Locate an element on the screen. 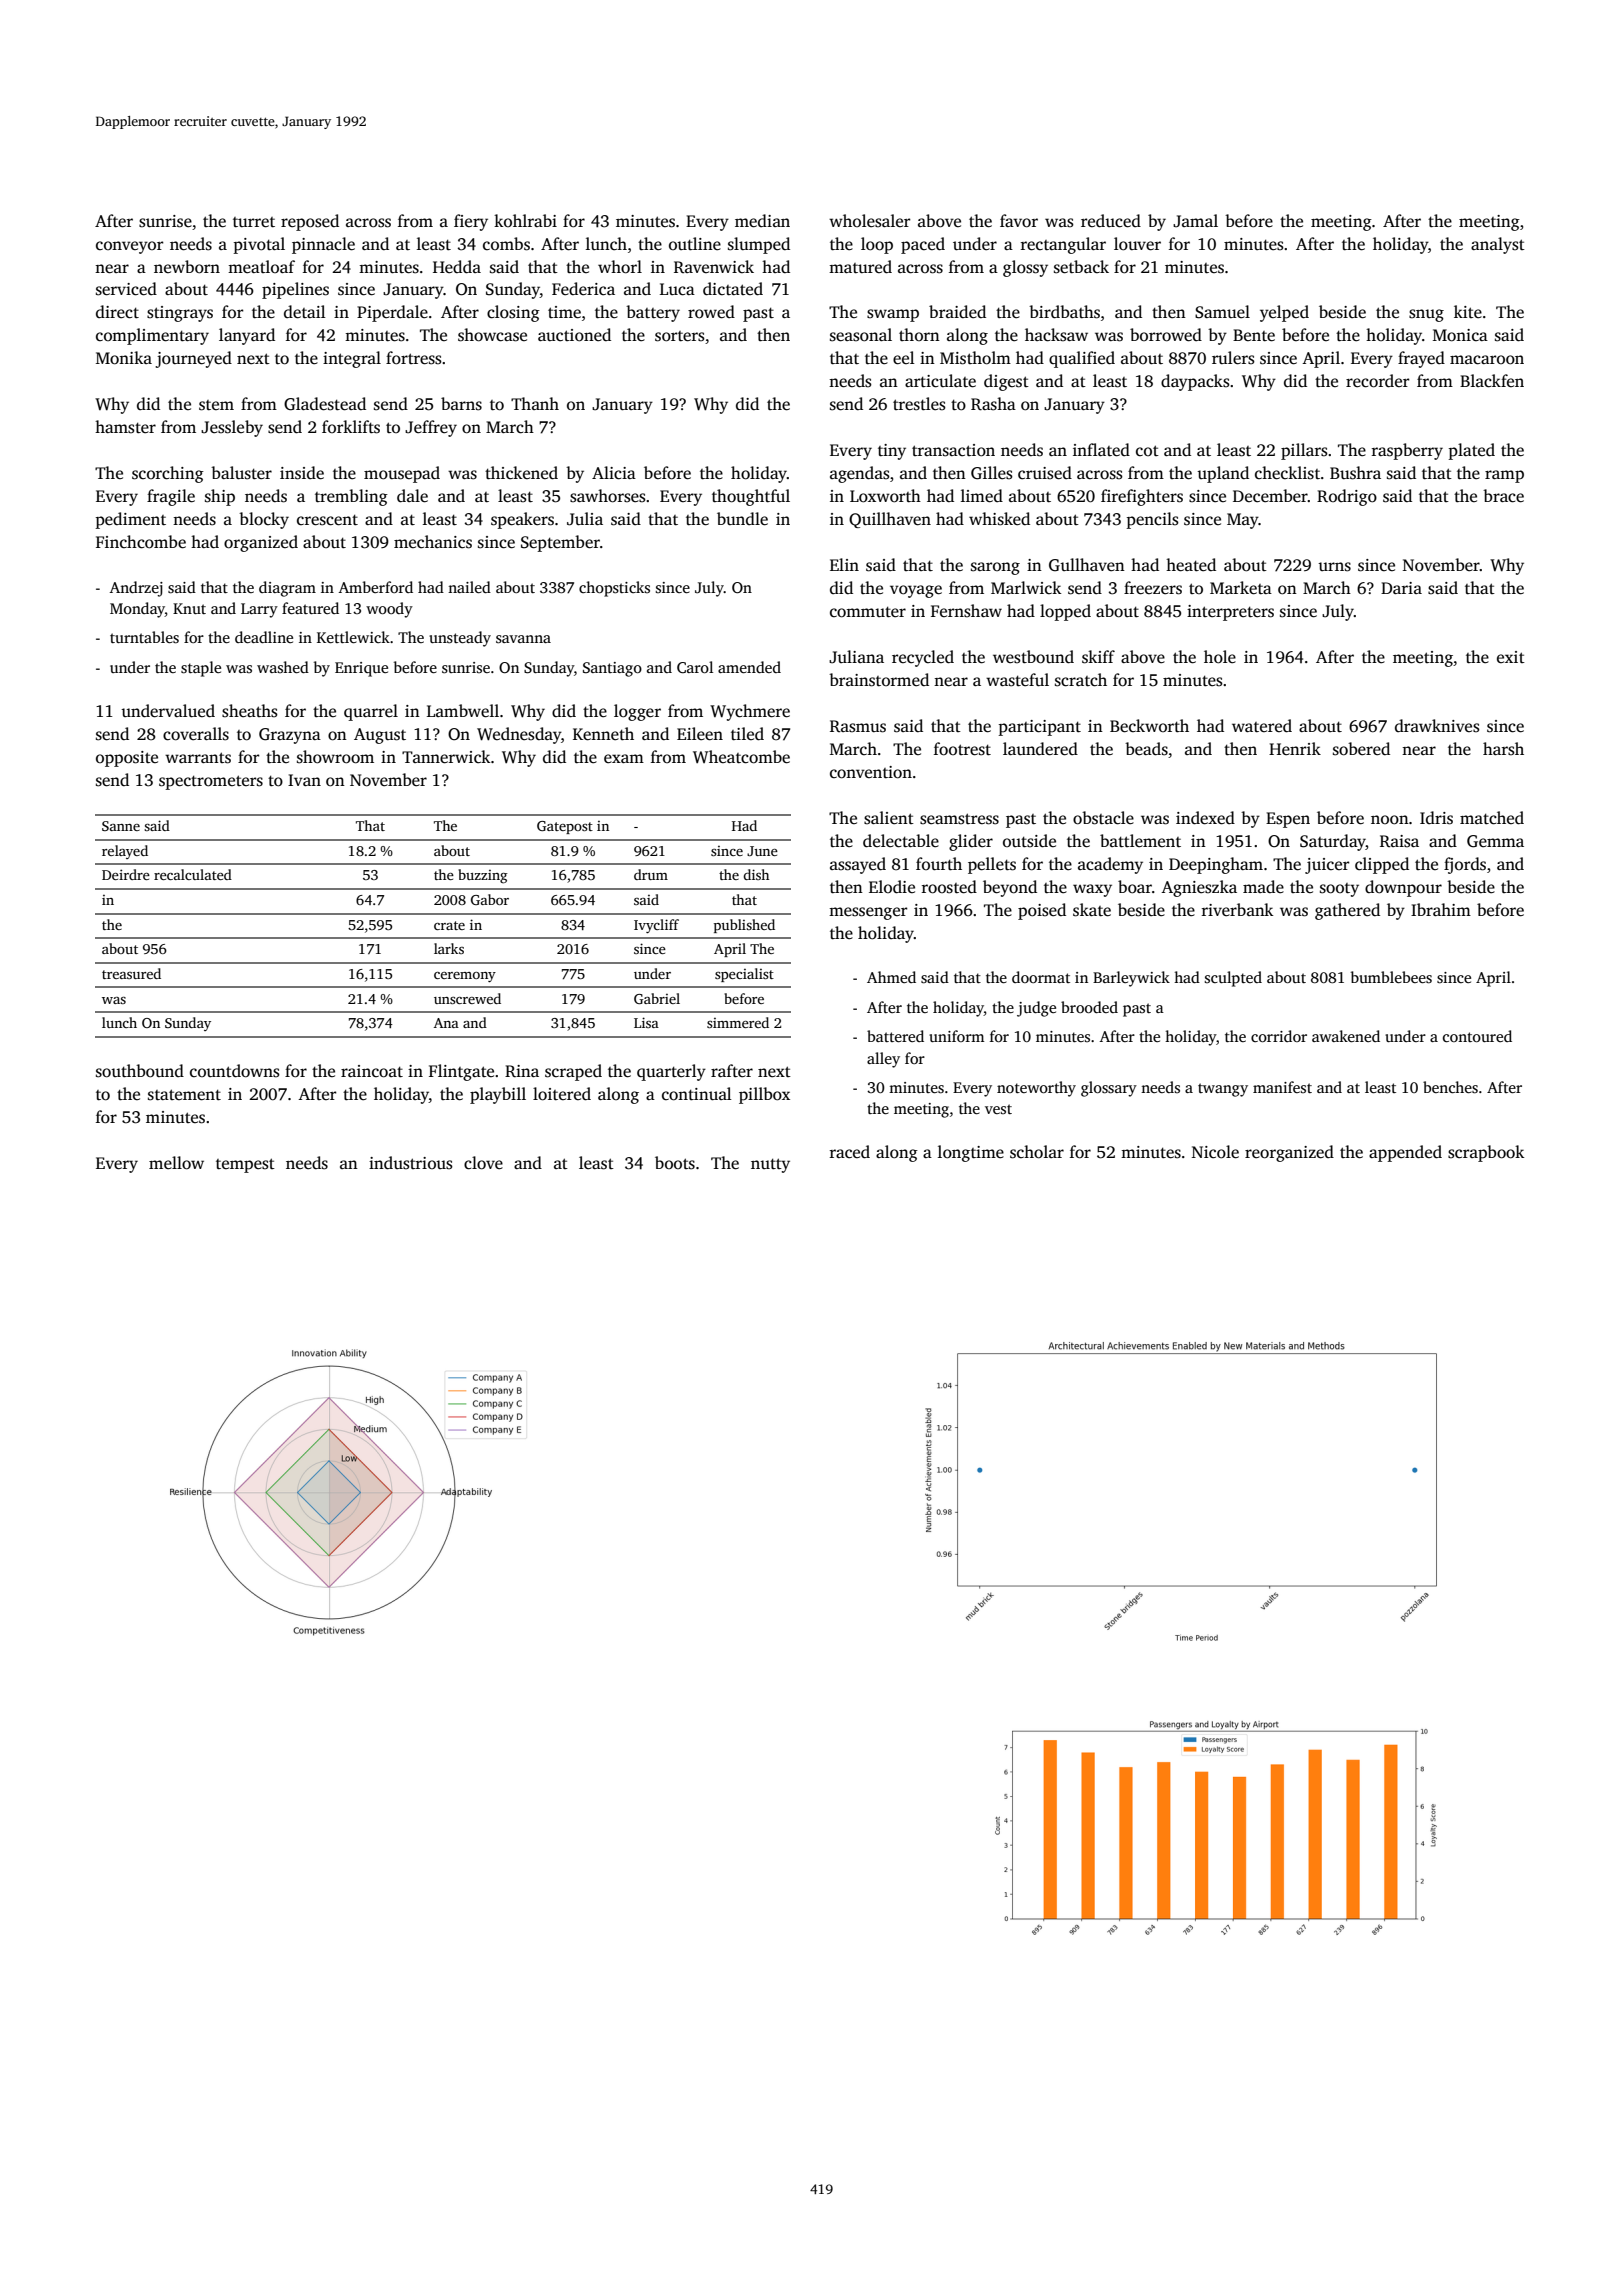 This screenshot has height=2292, width=1620. nutty is located at coordinates (770, 1165).
